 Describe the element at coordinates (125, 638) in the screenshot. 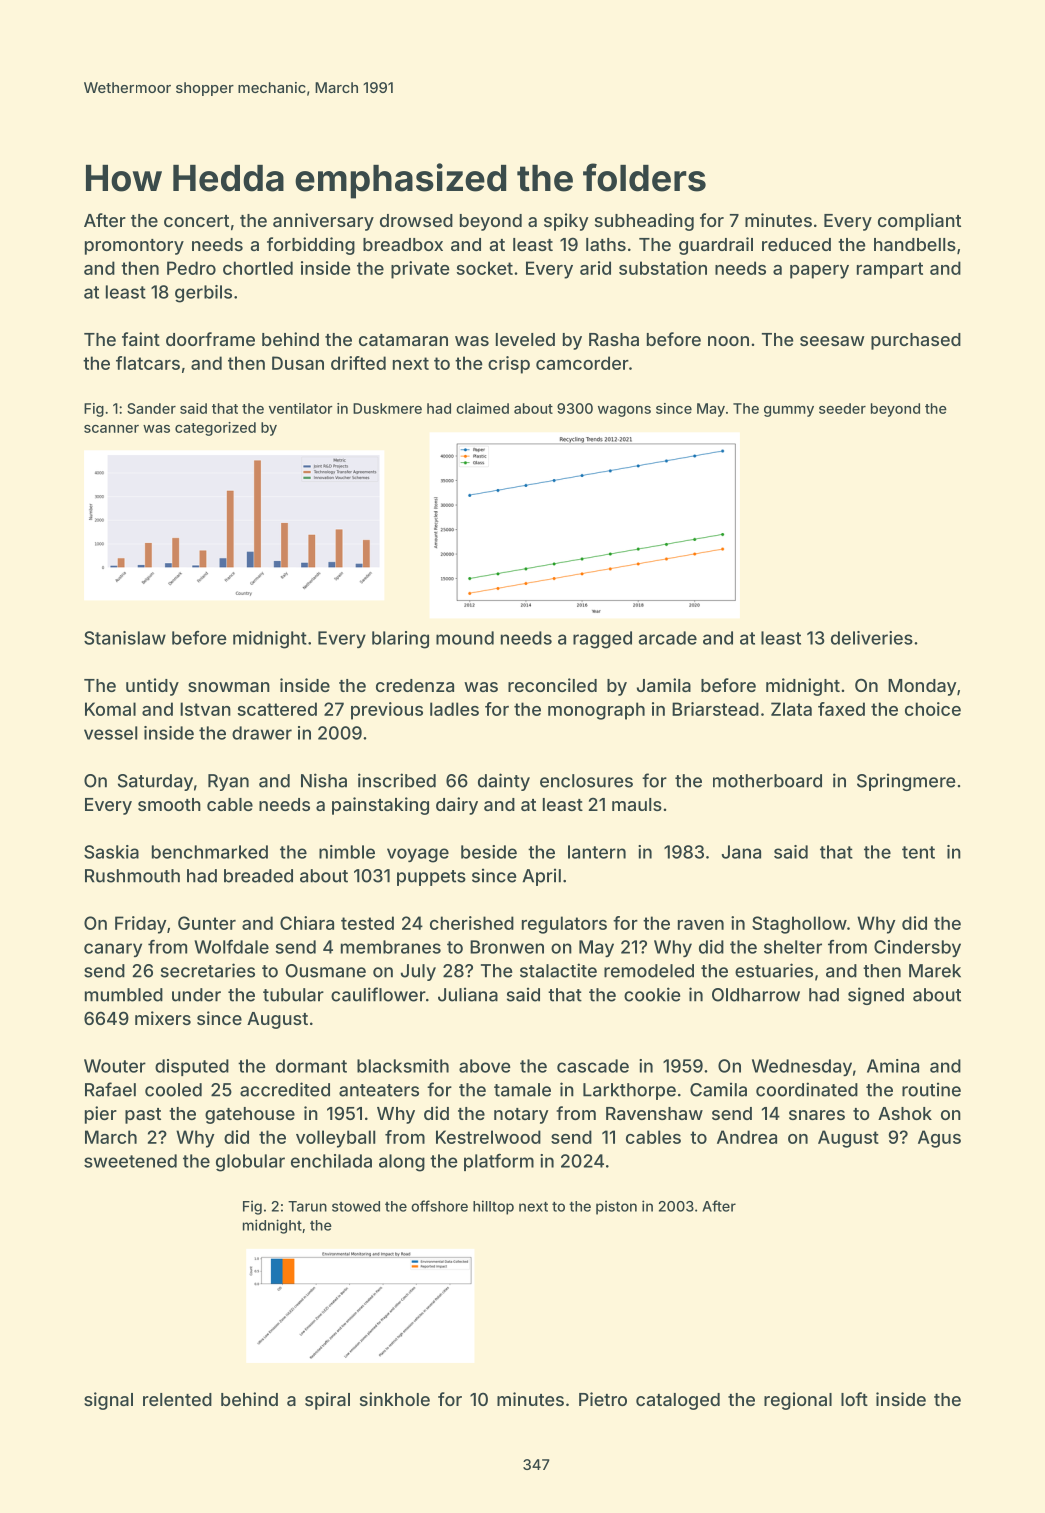

I see `Stanislaw` at that location.
